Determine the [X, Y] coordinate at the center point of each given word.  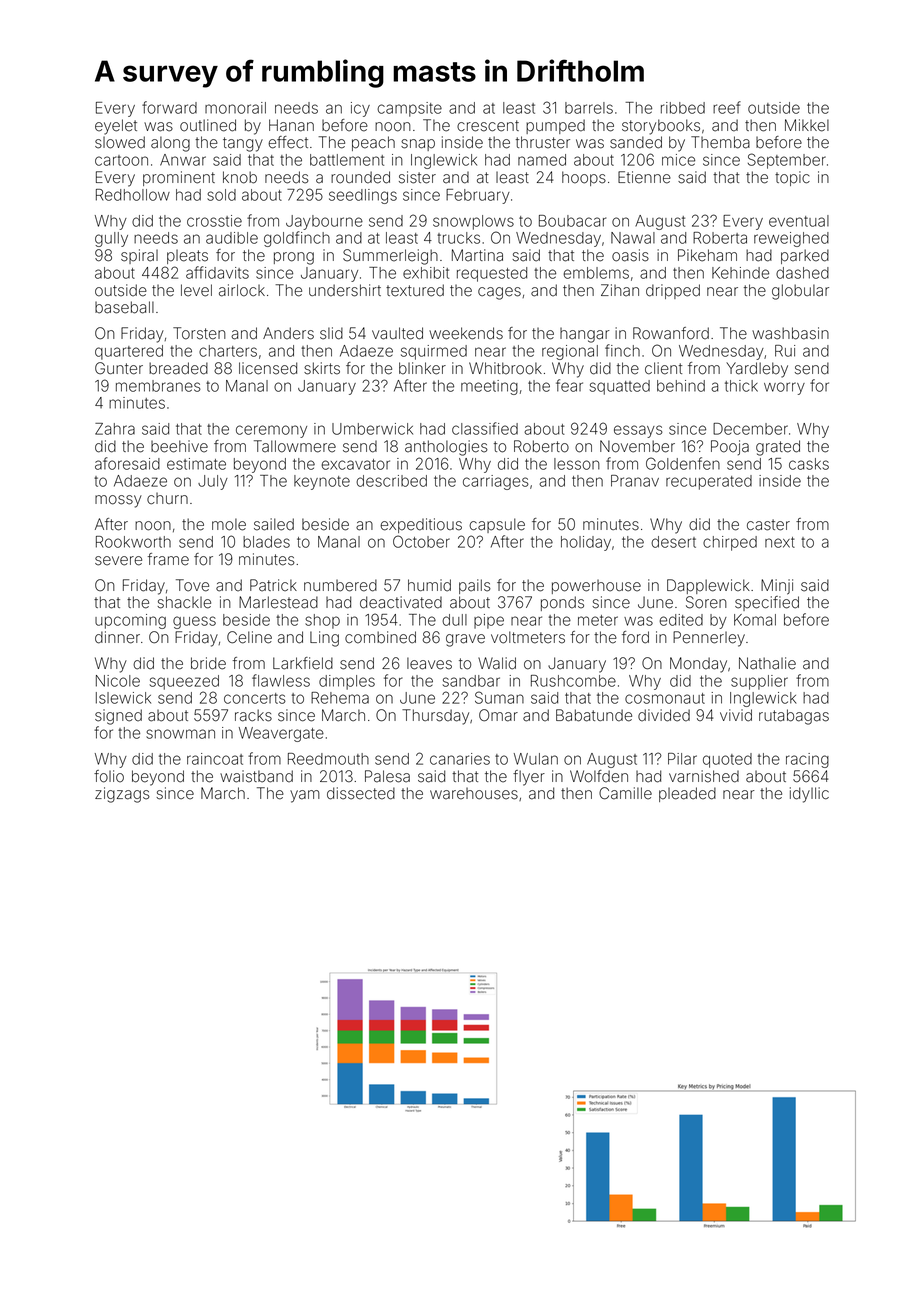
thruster [543, 142]
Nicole [118, 681]
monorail [235, 108]
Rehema [340, 698]
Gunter [119, 368]
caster [768, 525]
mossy [118, 501]
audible [232, 238]
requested [492, 274]
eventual [799, 221]
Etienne [644, 177]
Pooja [730, 447]
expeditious [421, 525]
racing [807, 760]
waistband [256, 776]
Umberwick [372, 429]
